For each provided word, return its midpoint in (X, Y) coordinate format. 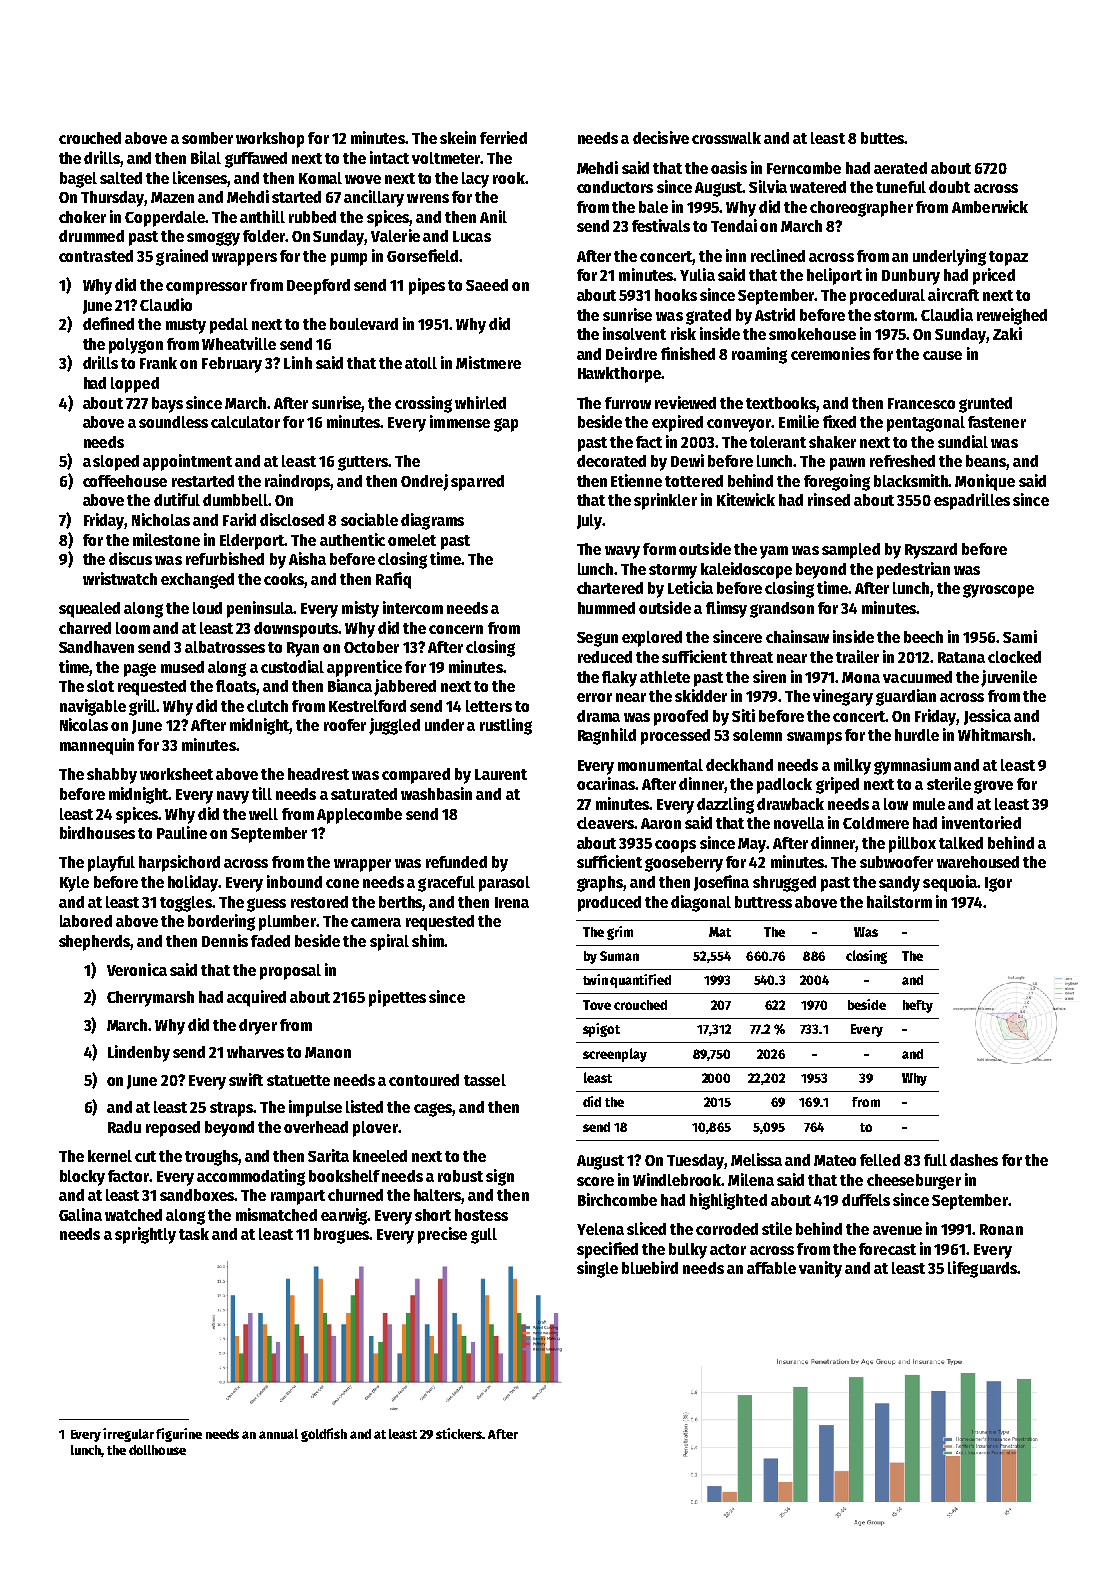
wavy (622, 552)
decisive (661, 137)
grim (620, 933)
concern (456, 629)
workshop (270, 140)
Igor (998, 884)
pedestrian (913, 570)
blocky (82, 1178)
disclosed (292, 519)
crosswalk (726, 138)
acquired (256, 998)
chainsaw (797, 636)
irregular (128, 1435)
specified (607, 1250)
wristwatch (120, 578)
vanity (820, 1269)
